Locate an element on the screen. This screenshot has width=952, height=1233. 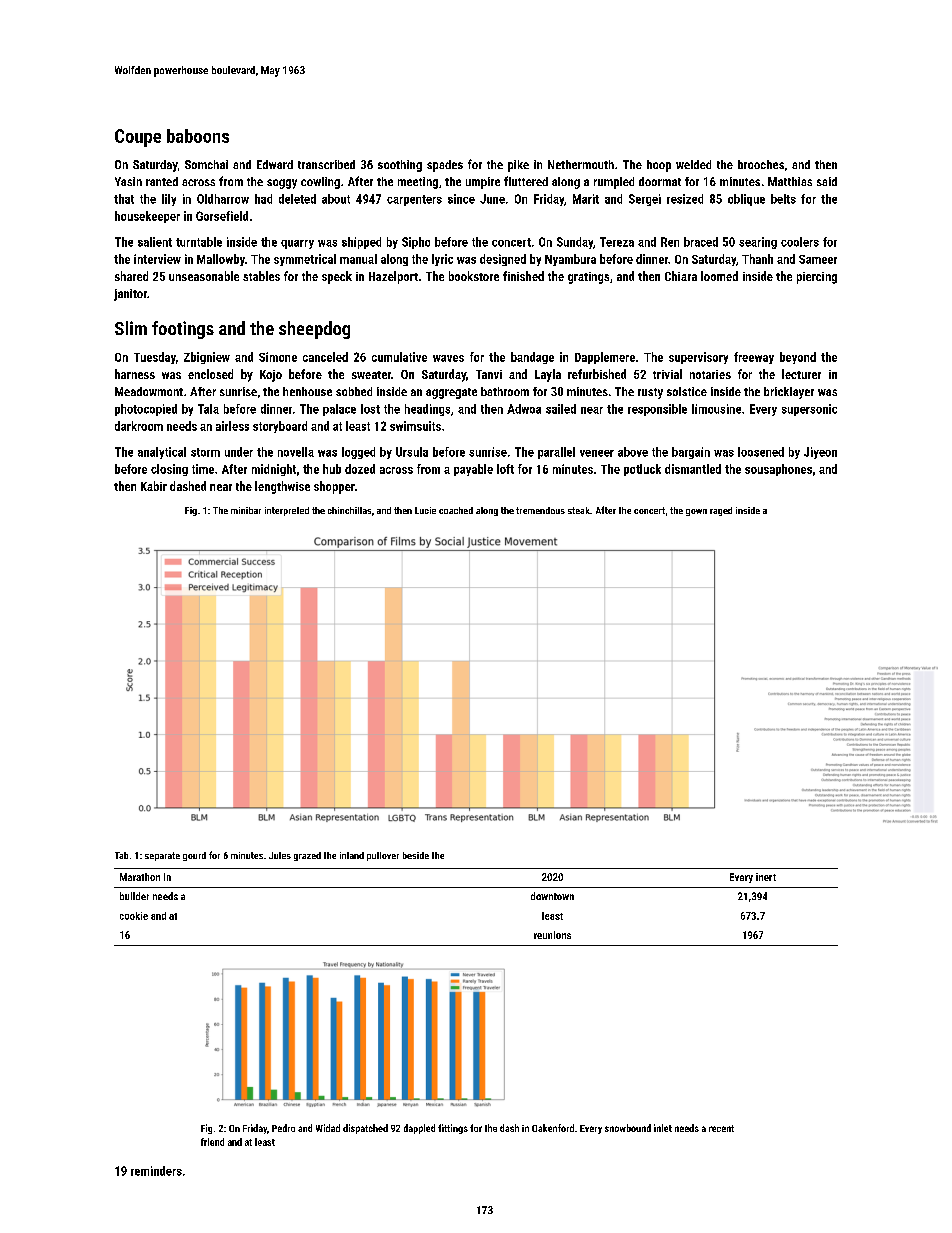
Edward is located at coordinates (275, 164).
